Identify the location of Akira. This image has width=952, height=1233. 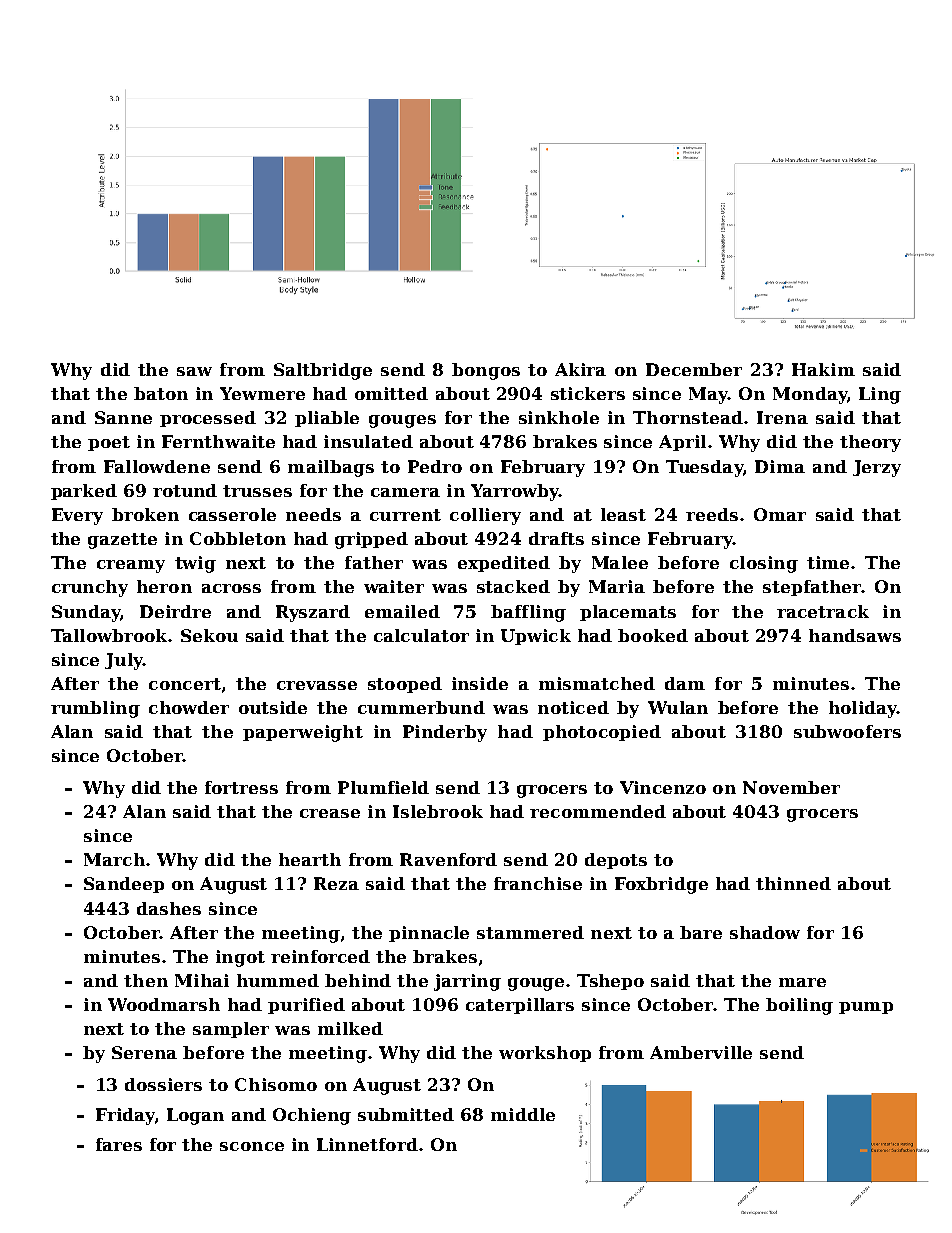
(580, 369).
